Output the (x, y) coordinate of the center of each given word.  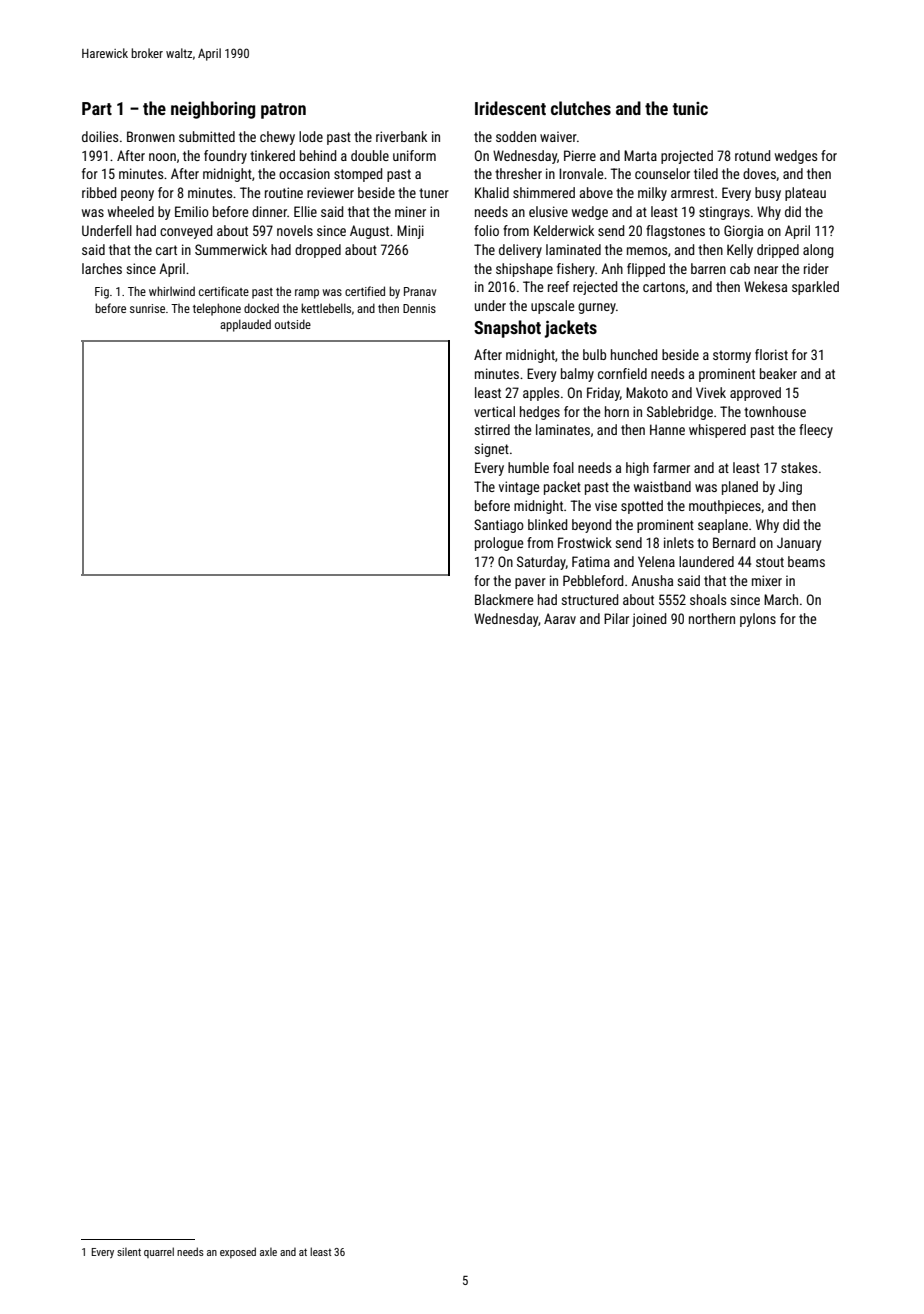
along (818, 251)
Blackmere (504, 599)
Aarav (560, 618)
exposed (238, 1252)
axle (268, 1252)
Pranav (420, 291)
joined (649, 620)
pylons (758, 620)
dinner (269, 211)
